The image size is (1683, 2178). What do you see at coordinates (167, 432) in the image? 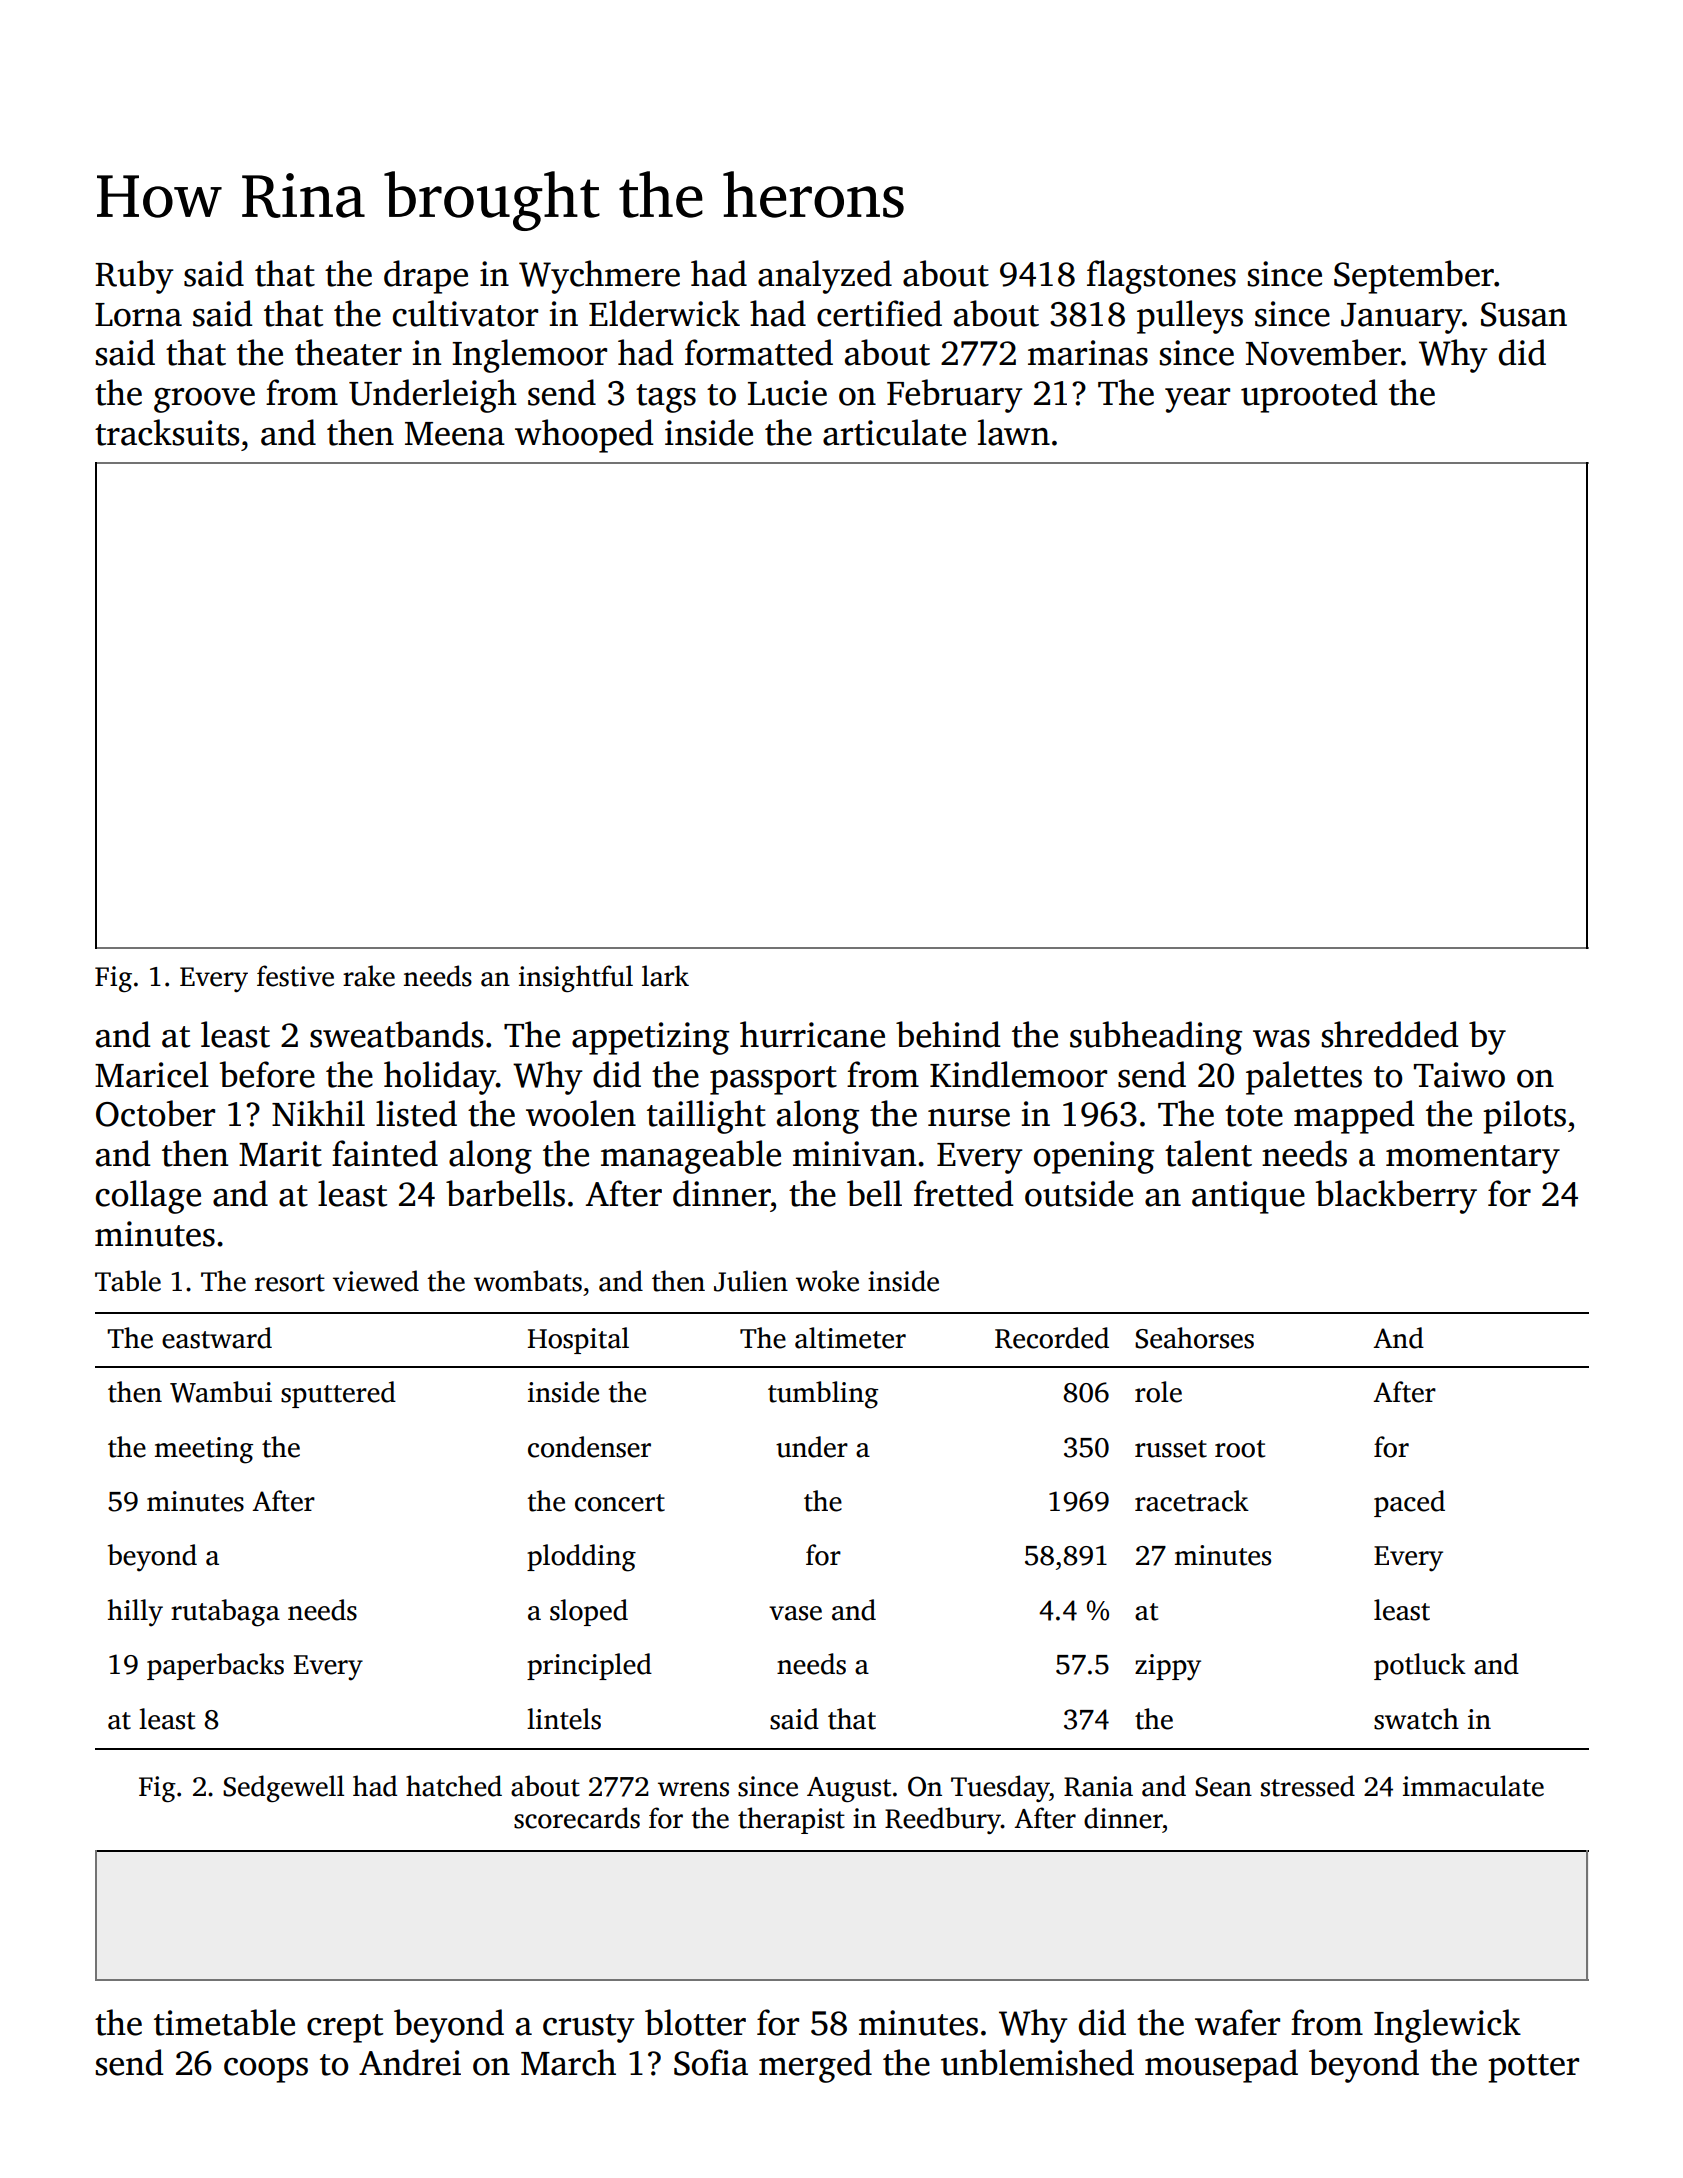
I see `tracksuits` at bounding box center [167, 432].
